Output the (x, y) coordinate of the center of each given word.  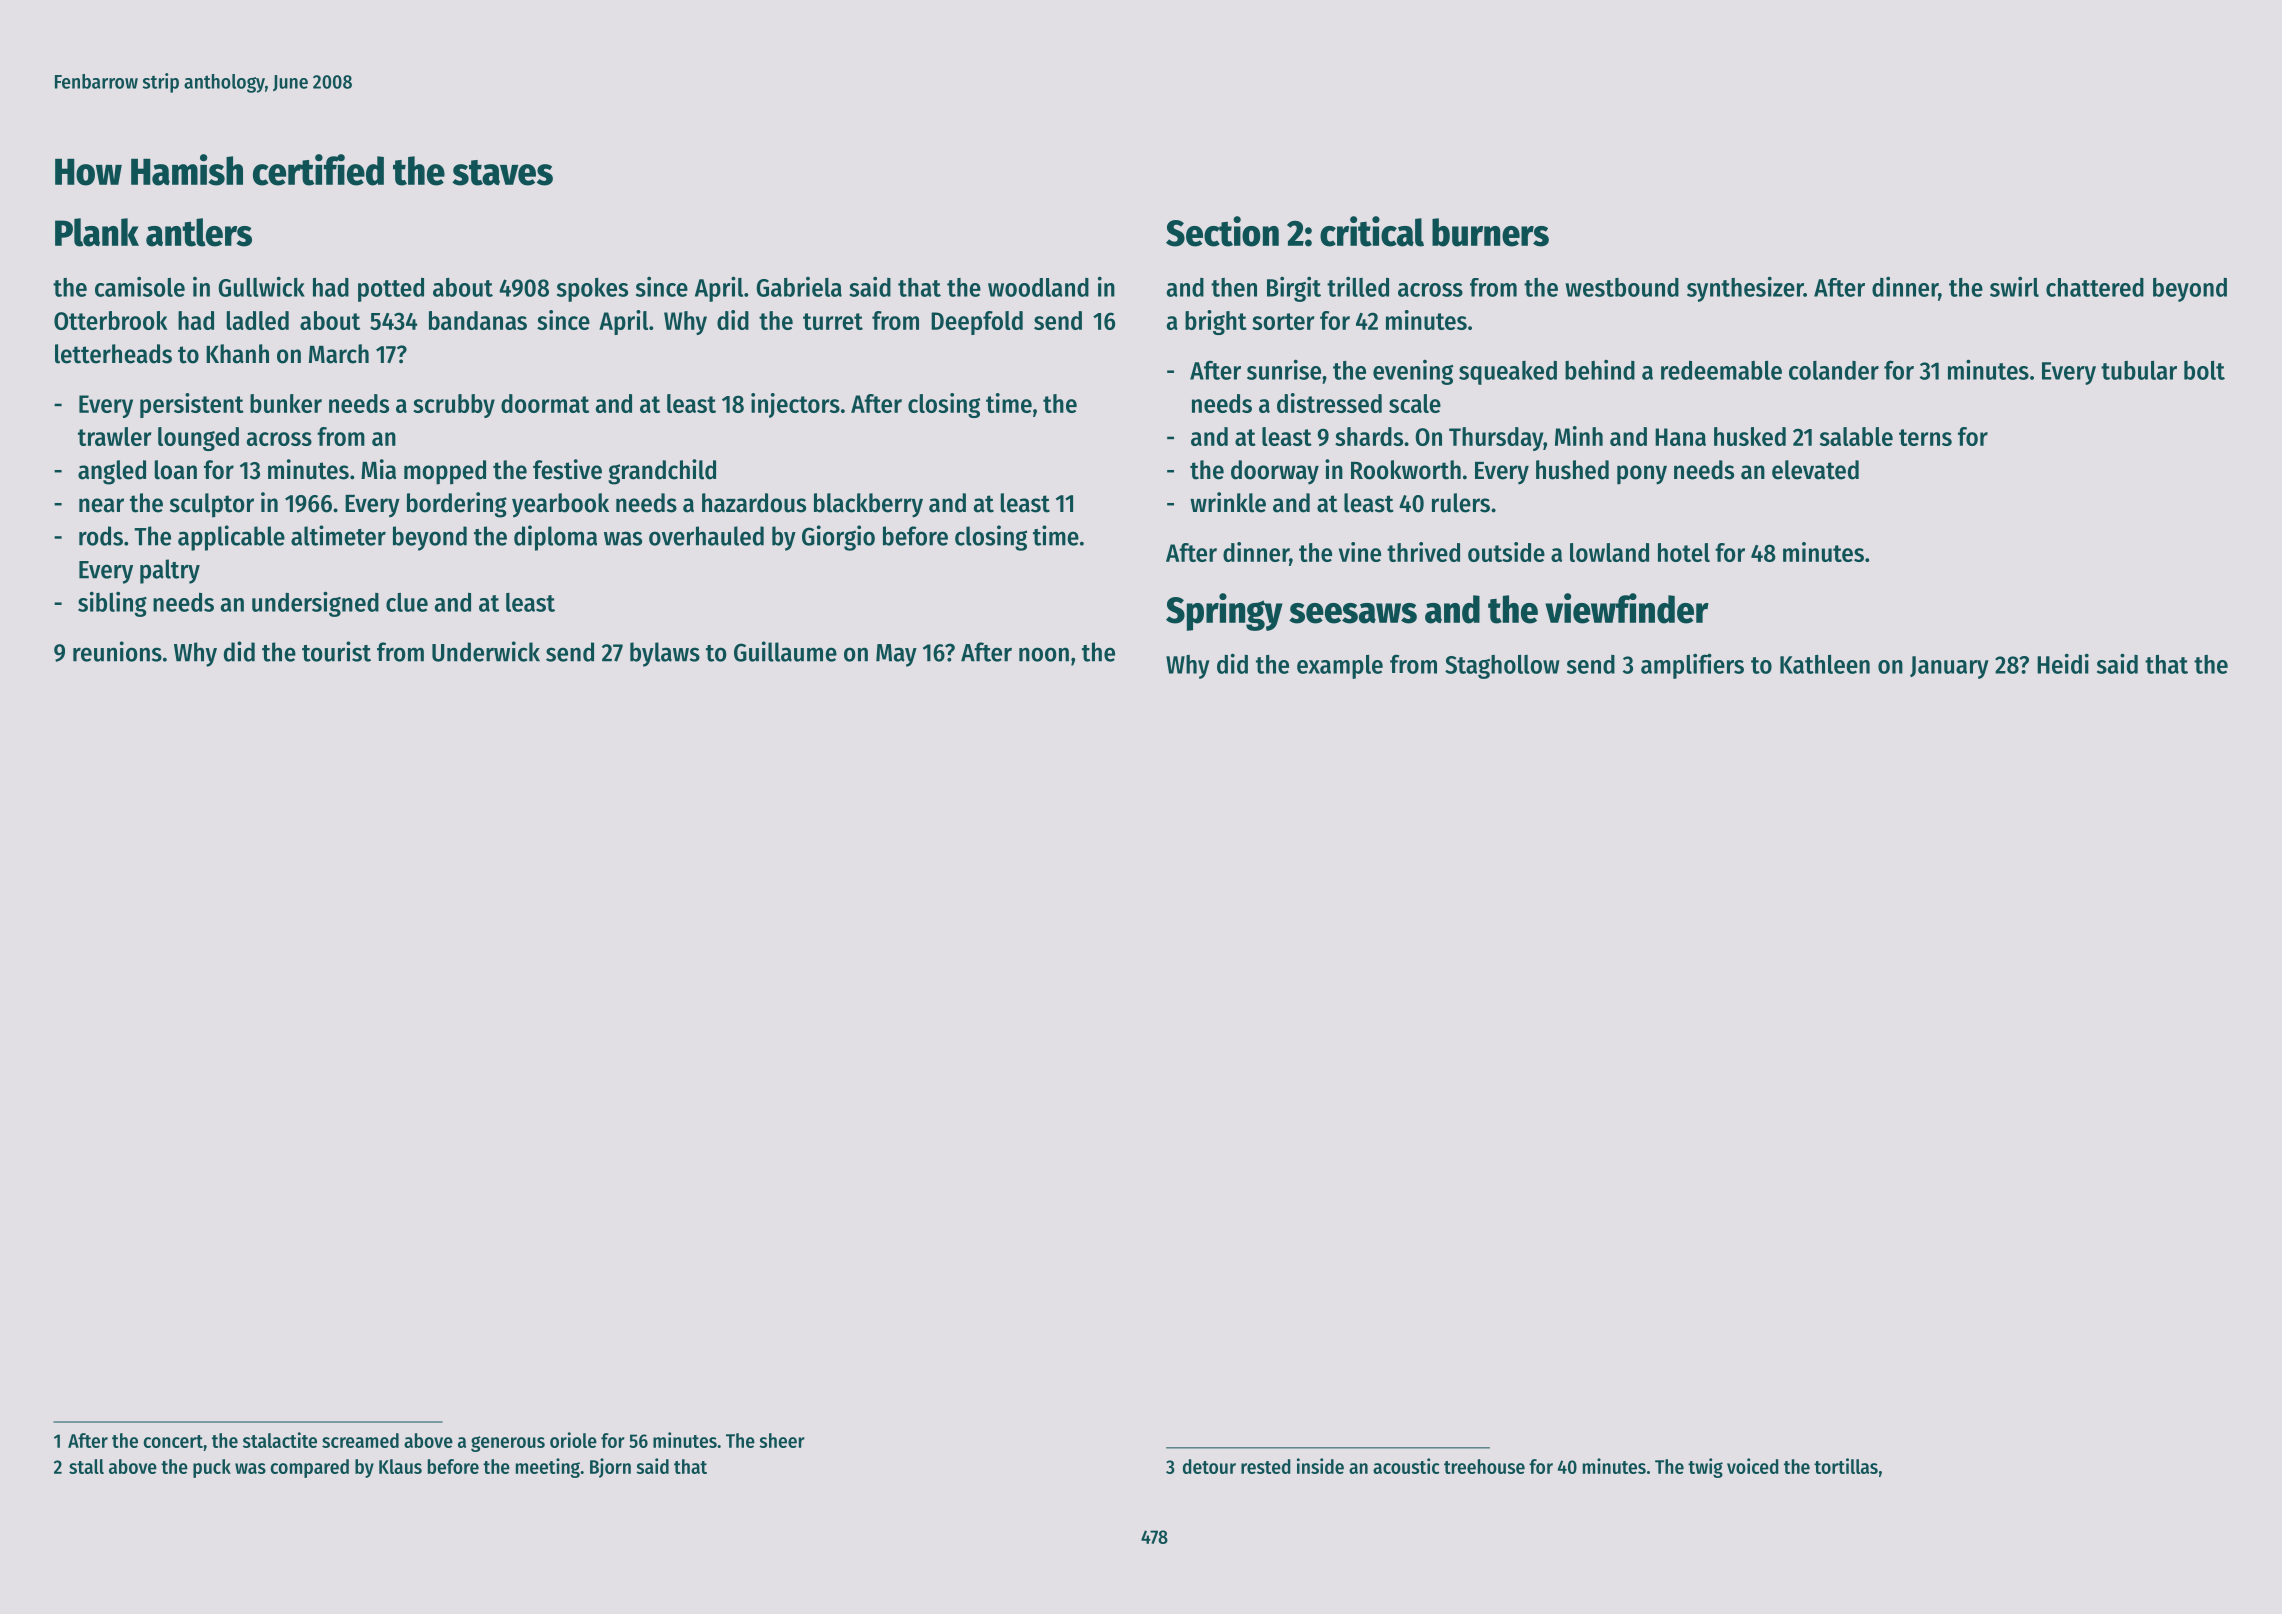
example (1340, 667)
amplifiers (1692, 666)
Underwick (486, 651)
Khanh (237, 354)
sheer (782, 1440)
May (896, 655)
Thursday (1496, 439)
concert (173, 1441)
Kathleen (1825, 664)
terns (1925, 437)
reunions (117, 651)
